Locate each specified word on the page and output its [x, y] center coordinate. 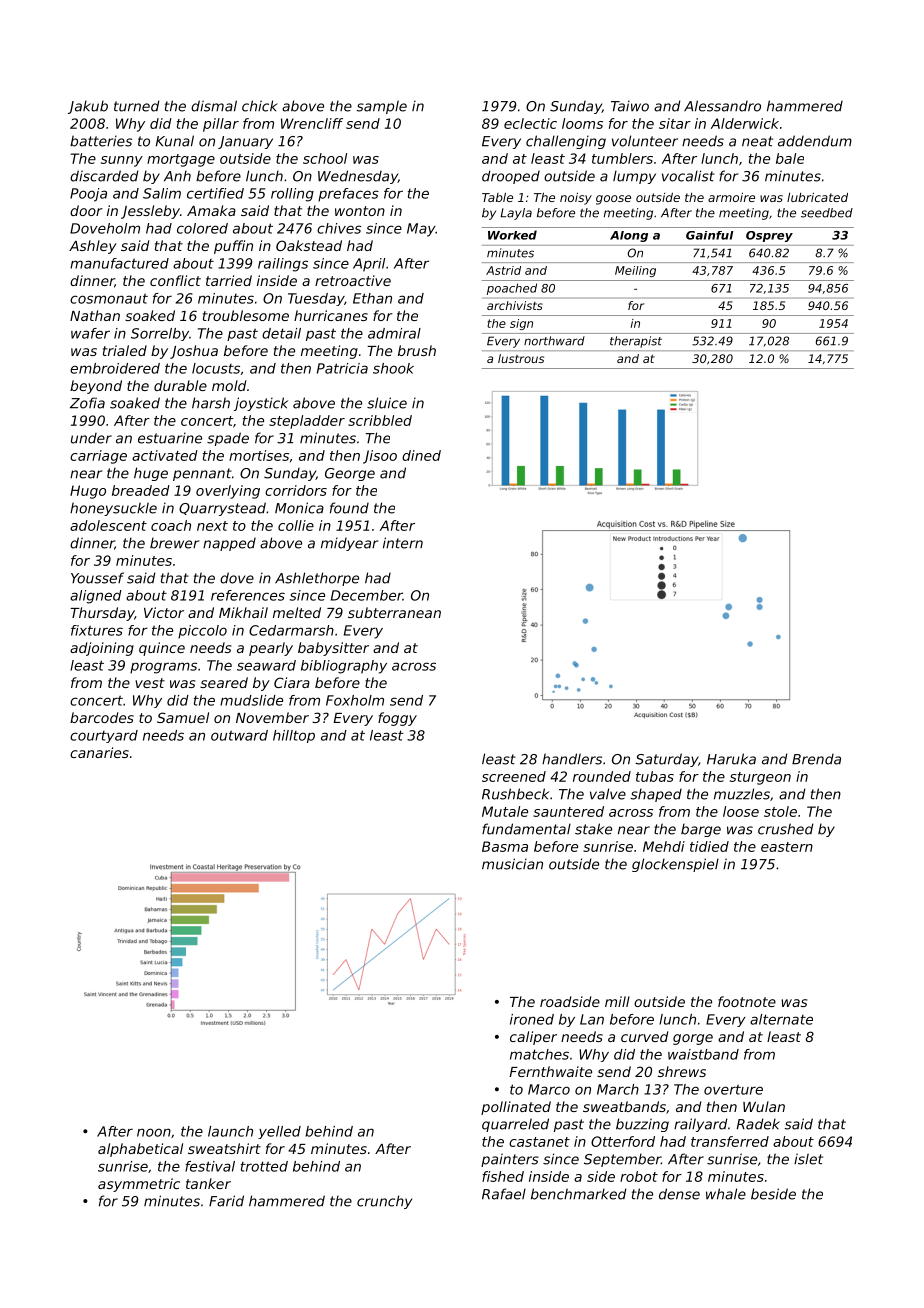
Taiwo [630, 106]
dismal [214, 106]
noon [154, 1132]
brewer [174, 543]
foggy [397, 719]
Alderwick [745, 123]
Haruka [731, 759]
